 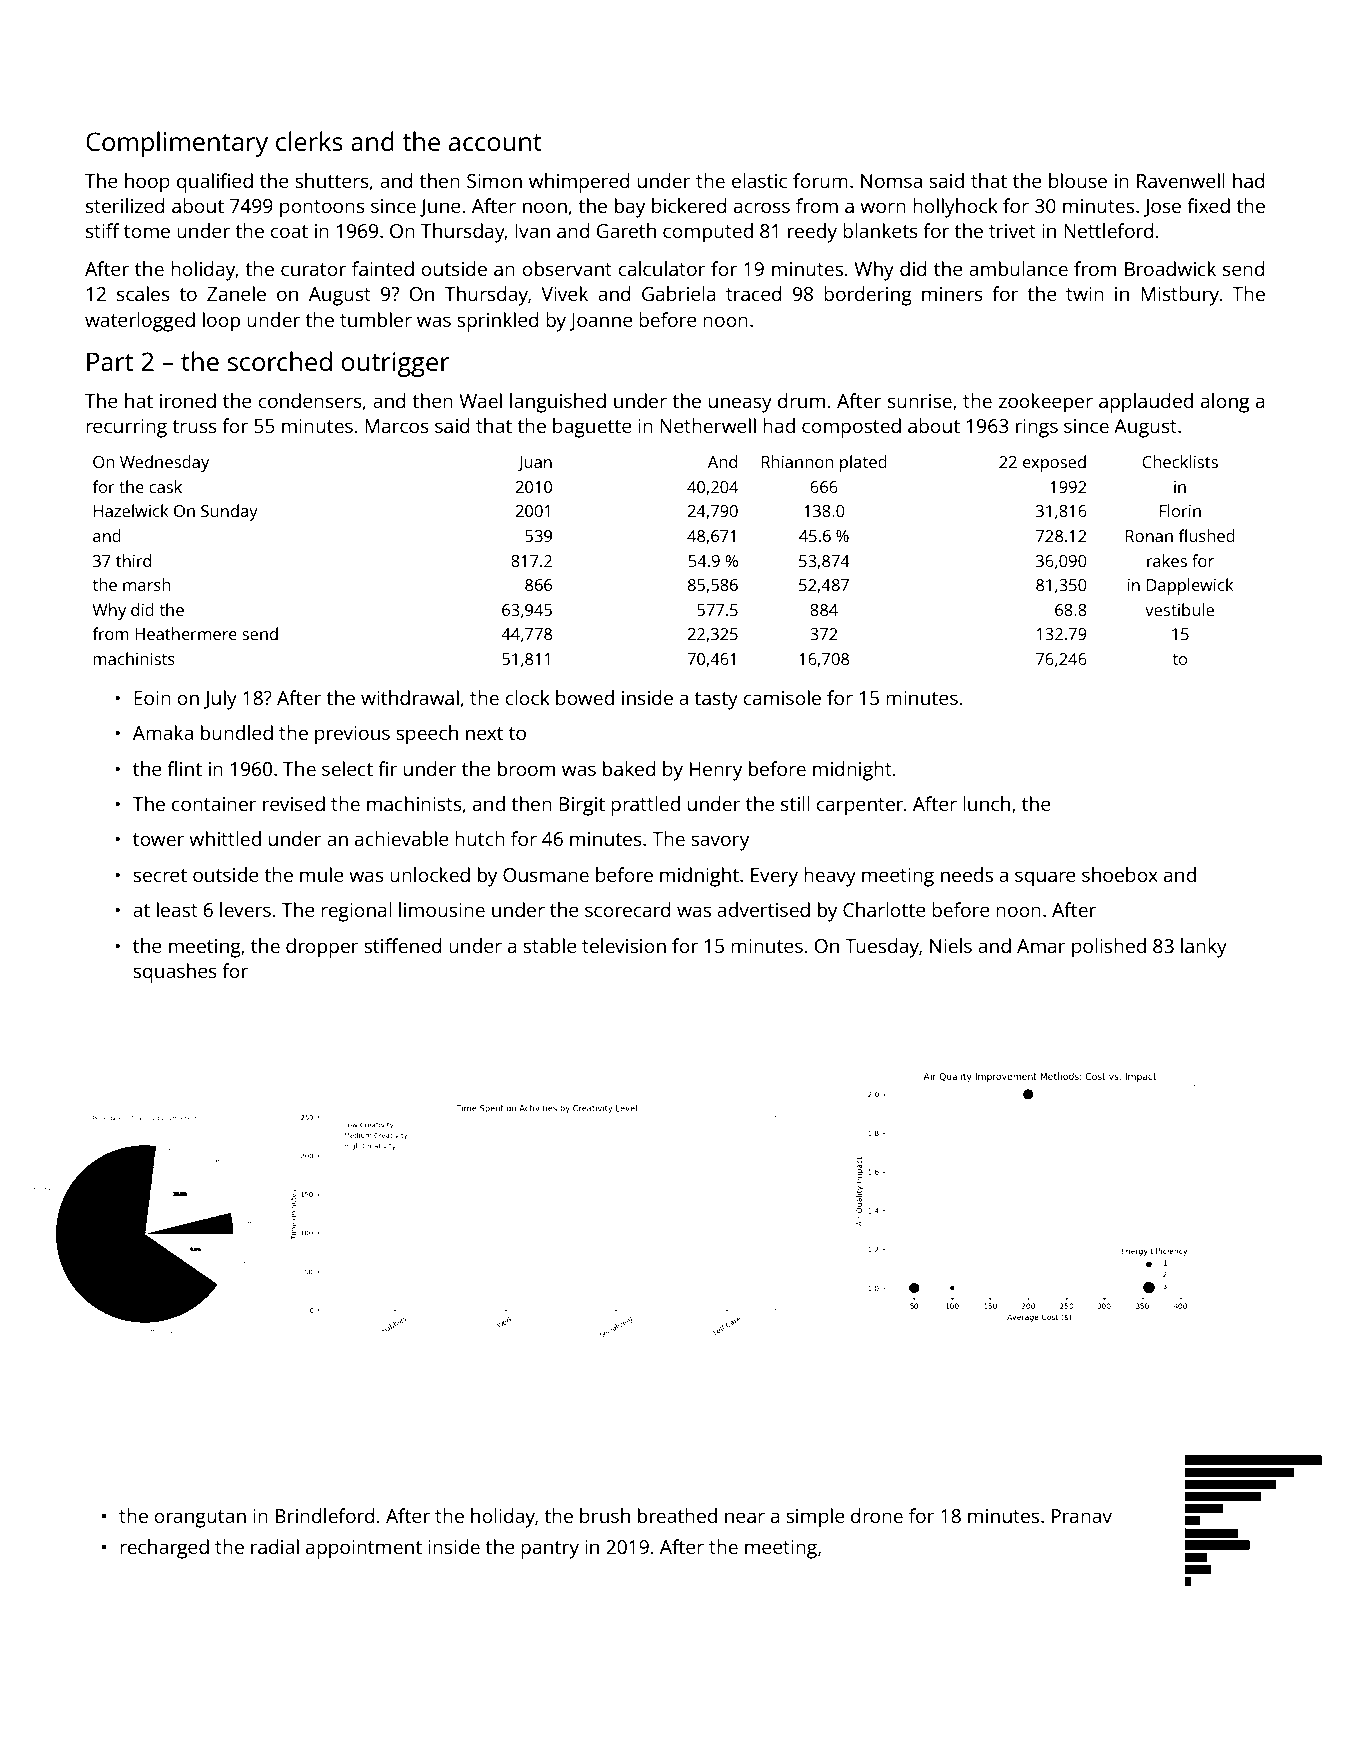 I want to click on Pranav, so click(x=1082, y=1516).
